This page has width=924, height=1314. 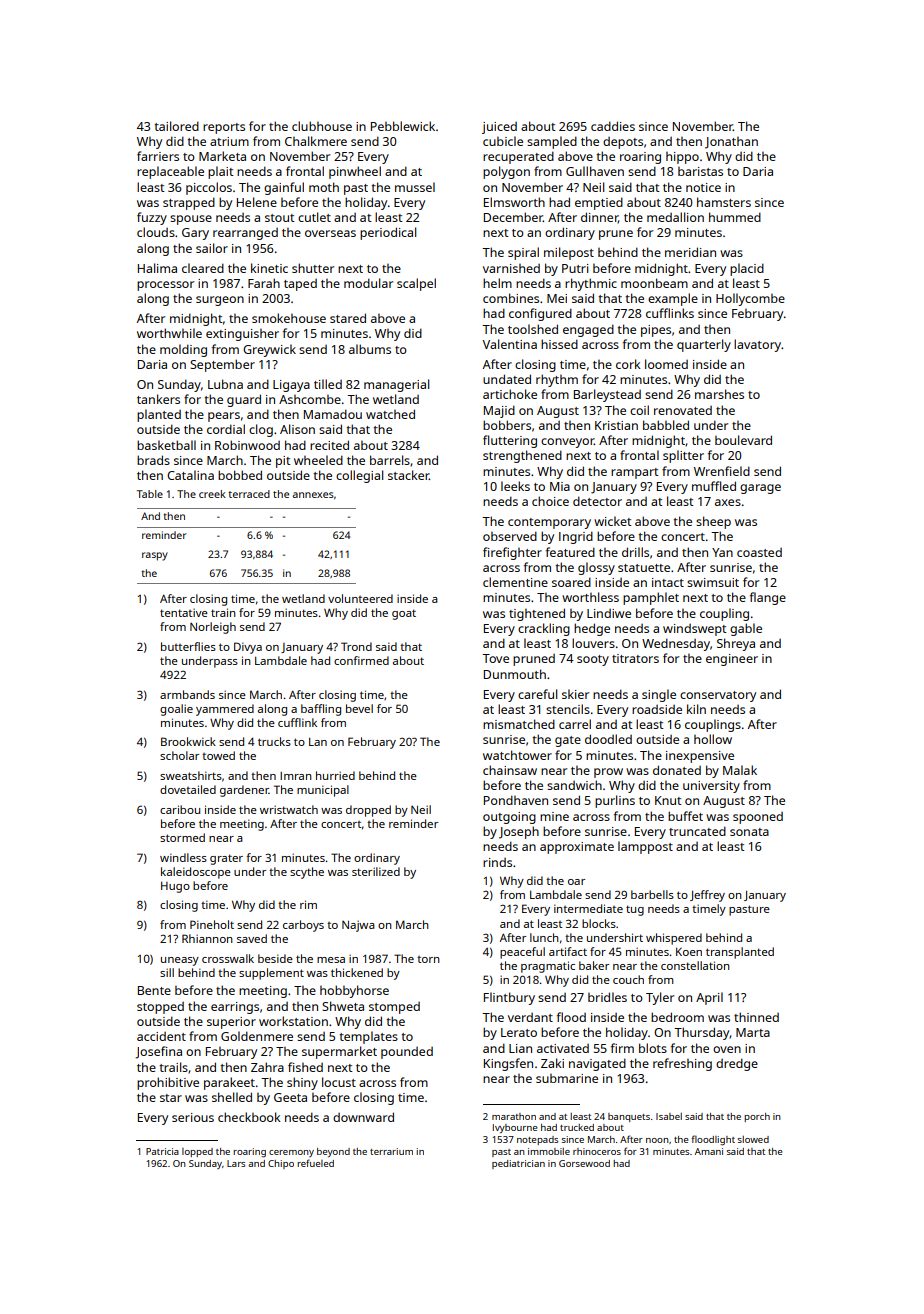 I want to click on splitter, so click(x=683, y=456).
